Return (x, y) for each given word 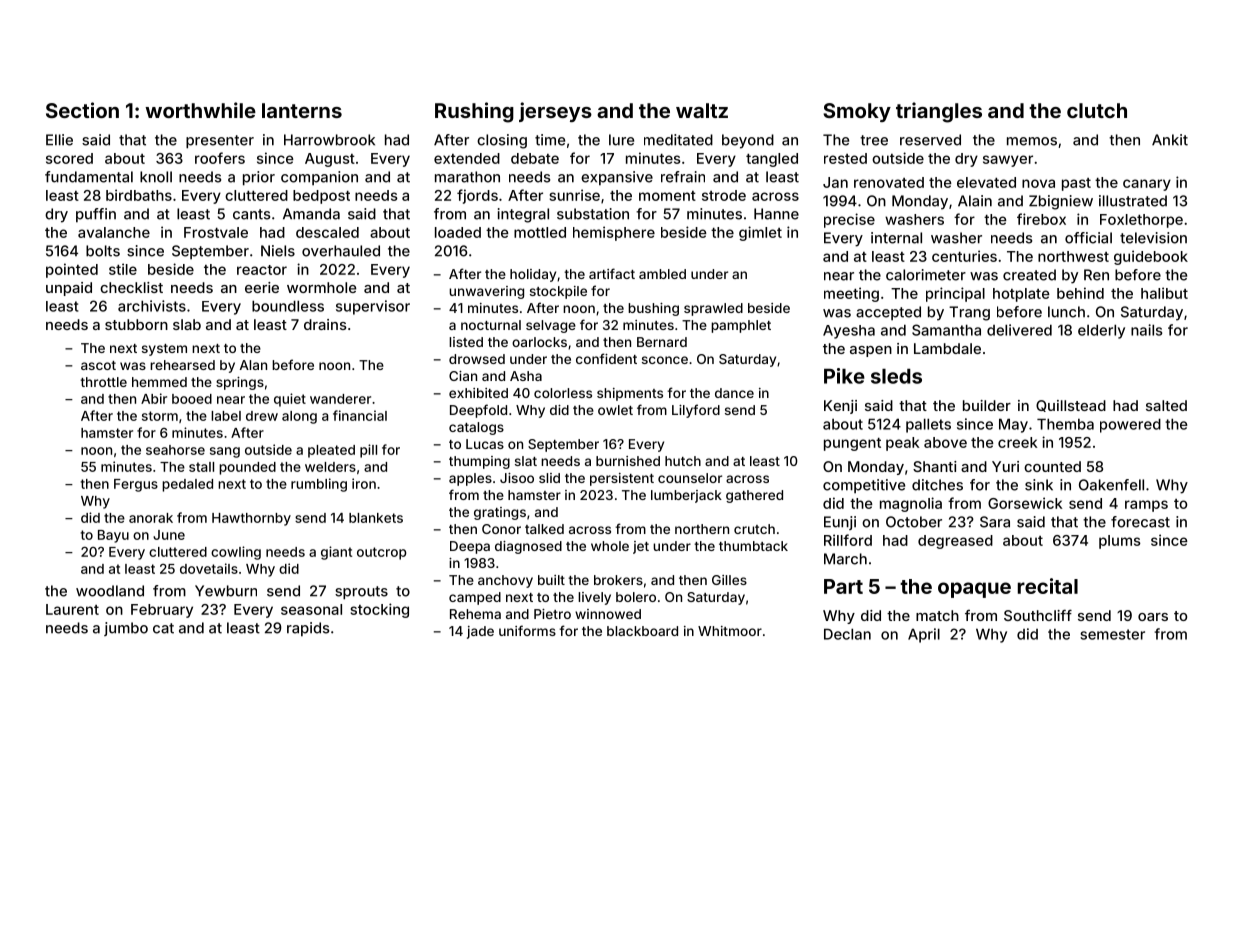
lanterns (302, 110)
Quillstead (1071, 406)
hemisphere (614, 233)
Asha (526, 376)
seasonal (311, 609)
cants (251, 214)
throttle (103, 382)
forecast (1140, 522)
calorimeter (926, 275)
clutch (1097, 110)
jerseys (555, 112)
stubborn (136, 324)
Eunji (840, 523)
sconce (665, 360)
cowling (236, 553)
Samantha (946, 330)
